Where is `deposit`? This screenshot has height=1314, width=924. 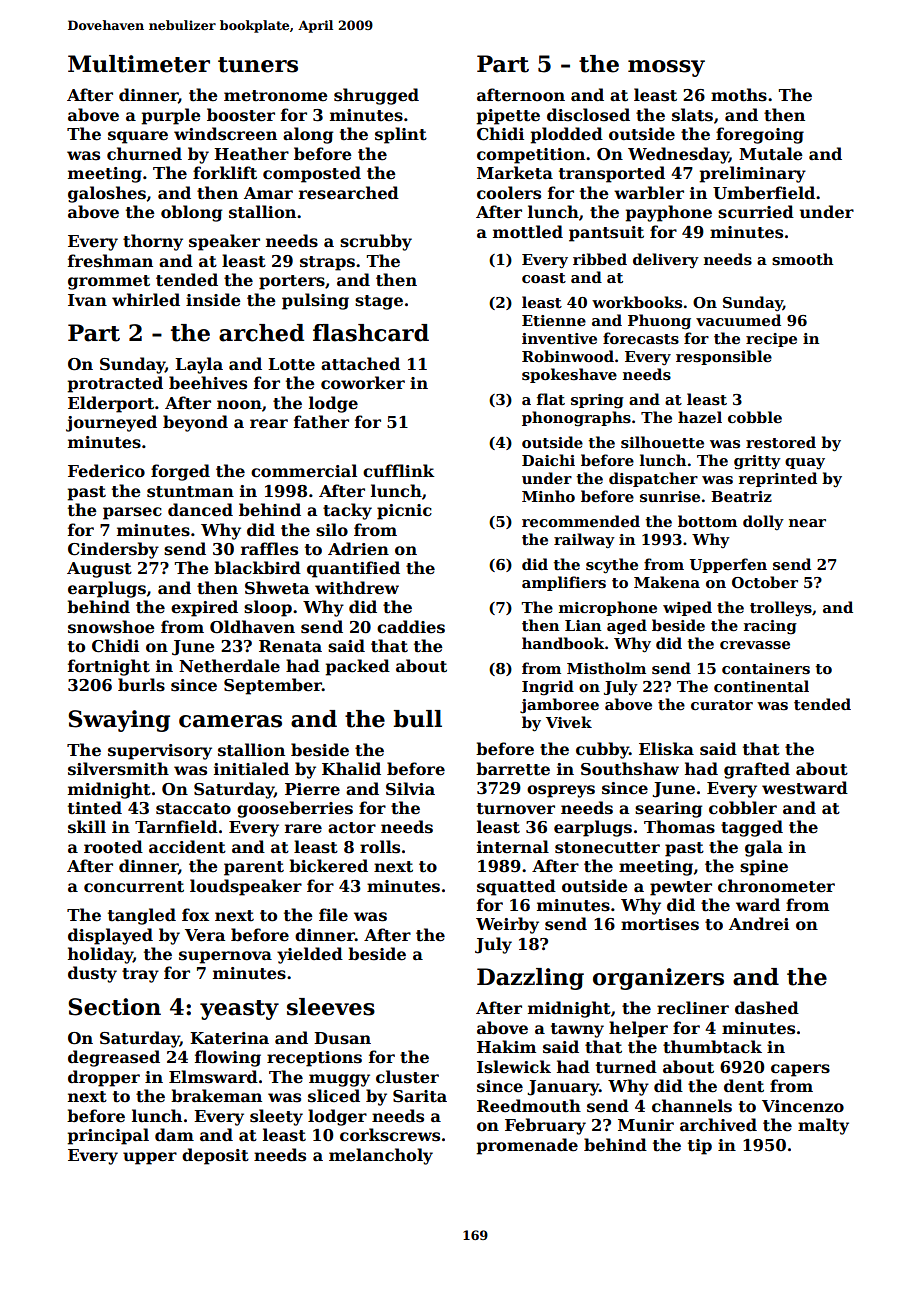
deposit is located at coordinates (215, 1156).
